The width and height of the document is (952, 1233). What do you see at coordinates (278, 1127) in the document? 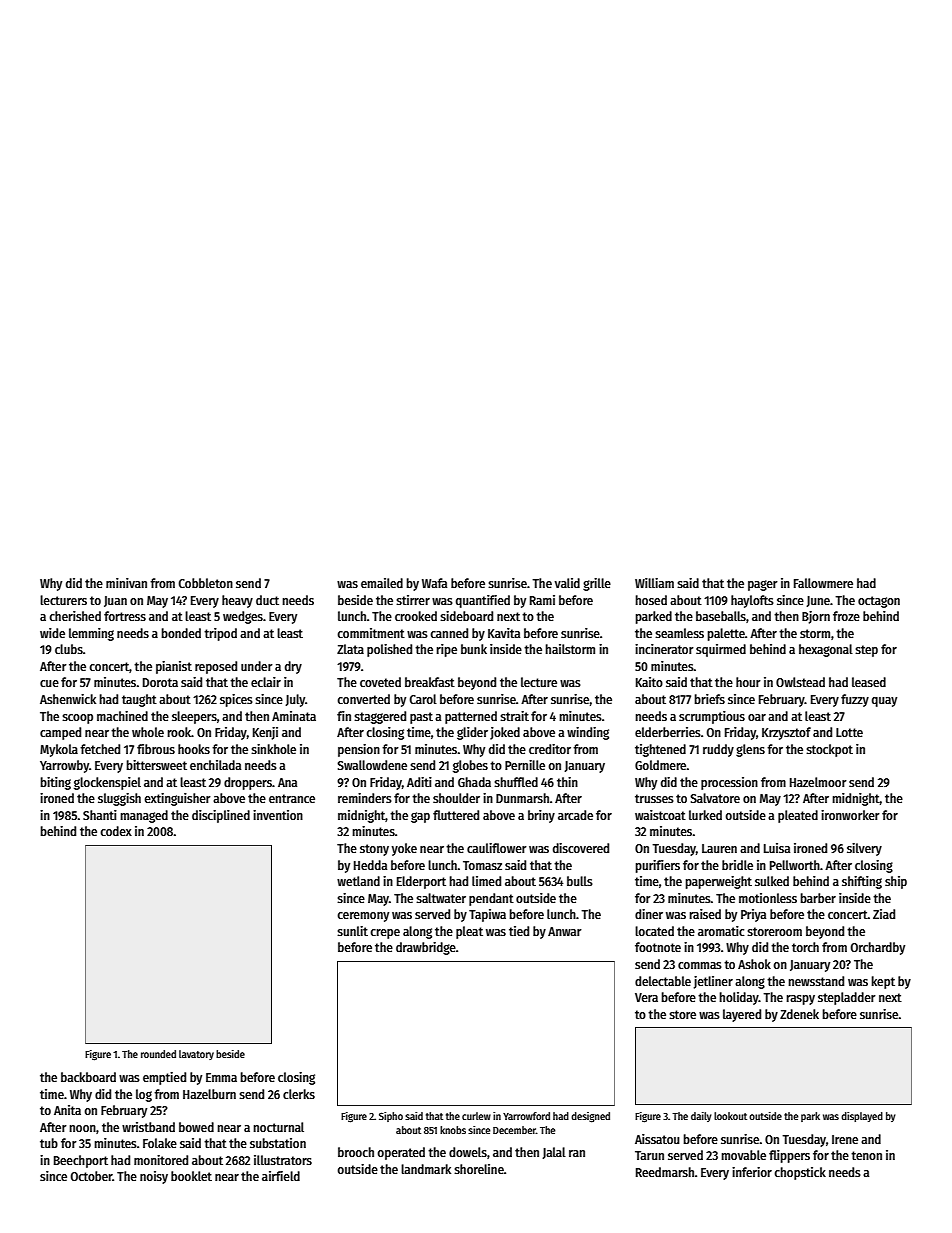
I see `nocturnal` at bounding box center [278, 1127].
